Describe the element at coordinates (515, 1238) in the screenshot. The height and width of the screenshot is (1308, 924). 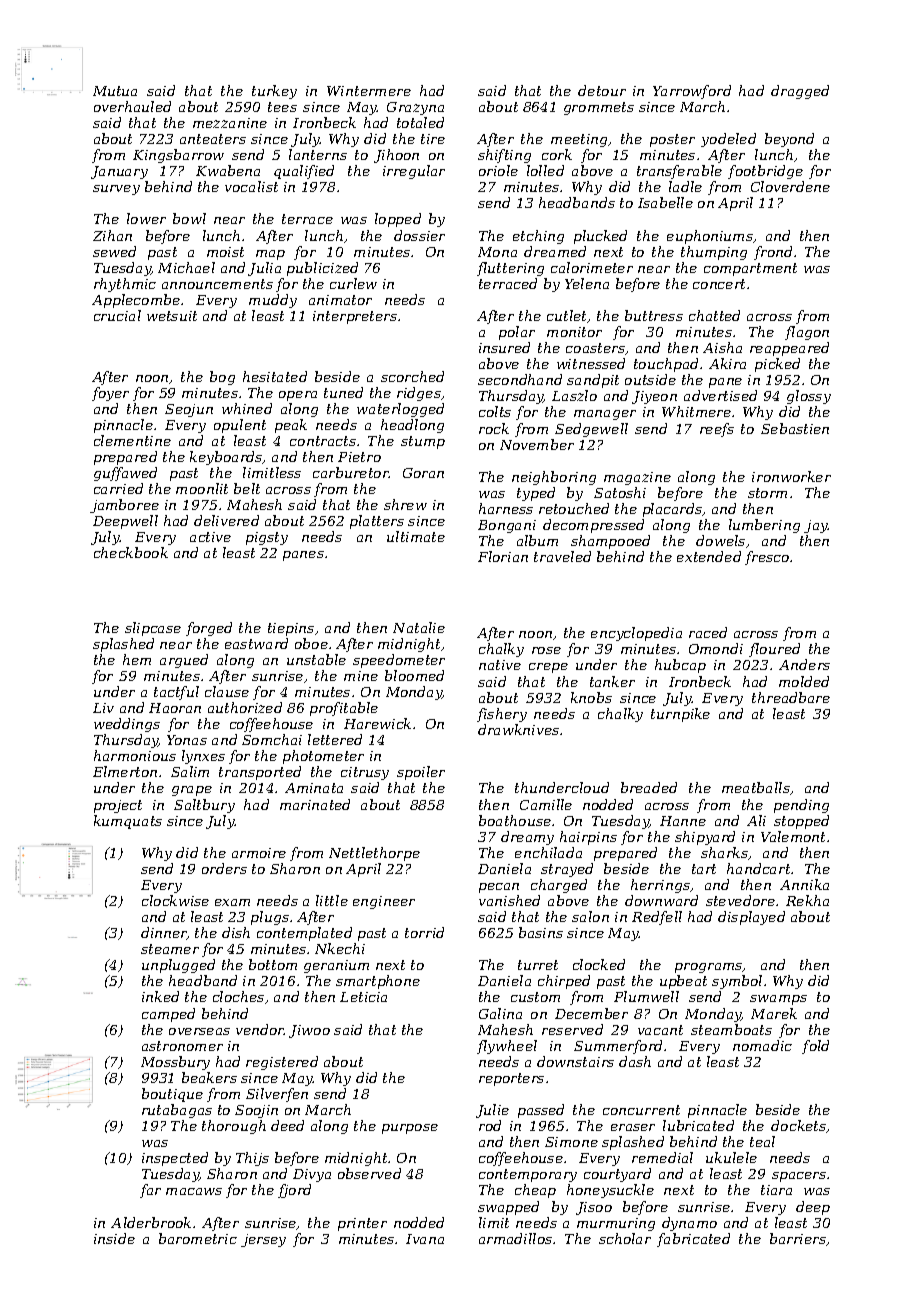
I see `armadillos` at that location.
